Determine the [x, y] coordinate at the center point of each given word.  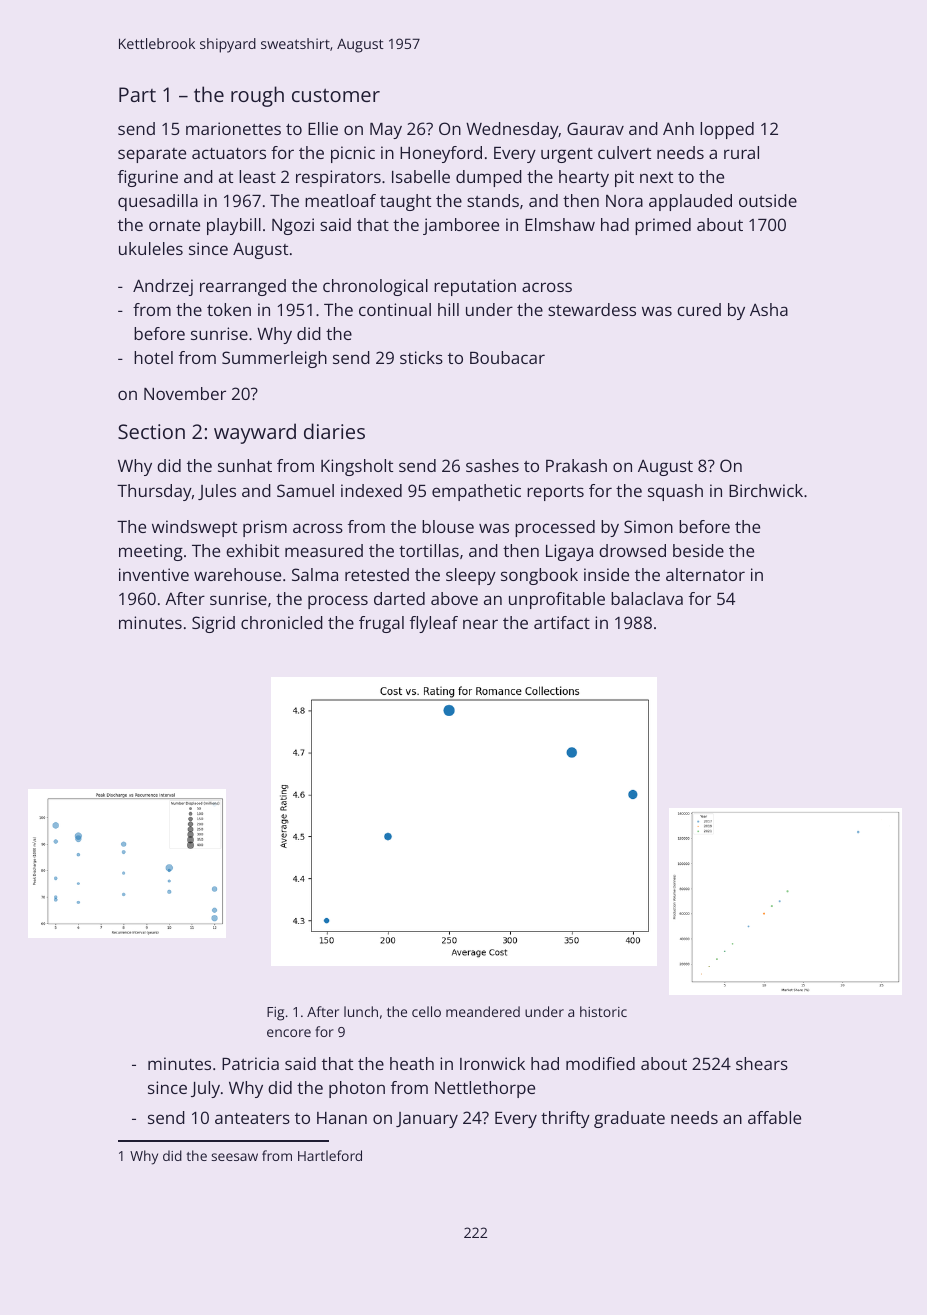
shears [762, 1063]
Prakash [576, 465]
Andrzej [163, 287]
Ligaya [569, 552]
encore [289, 1033]
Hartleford [330, 1155]
